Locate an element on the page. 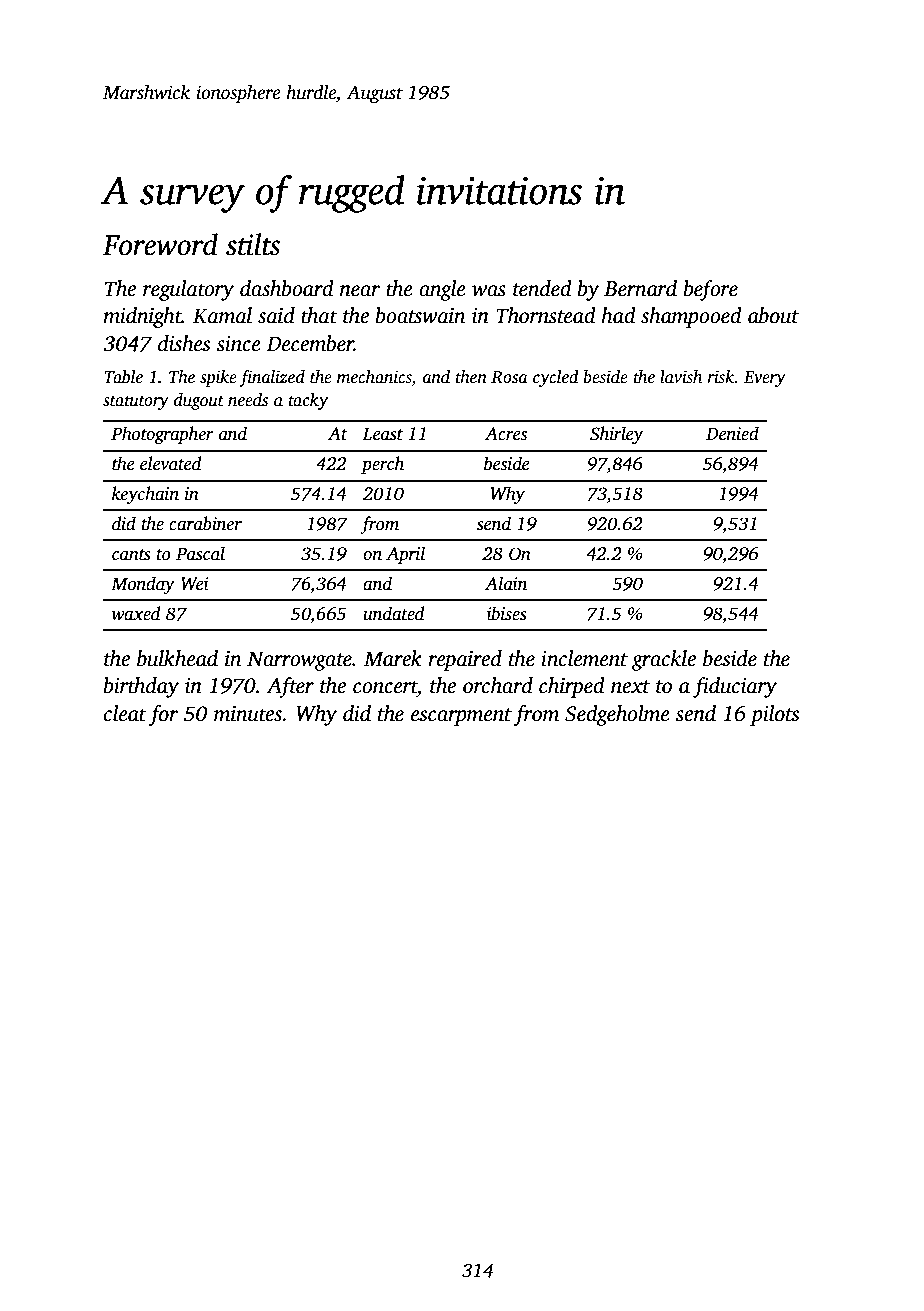 The width and height of the document is (924, 1311). Monday is located at coordinates (143, 585).
